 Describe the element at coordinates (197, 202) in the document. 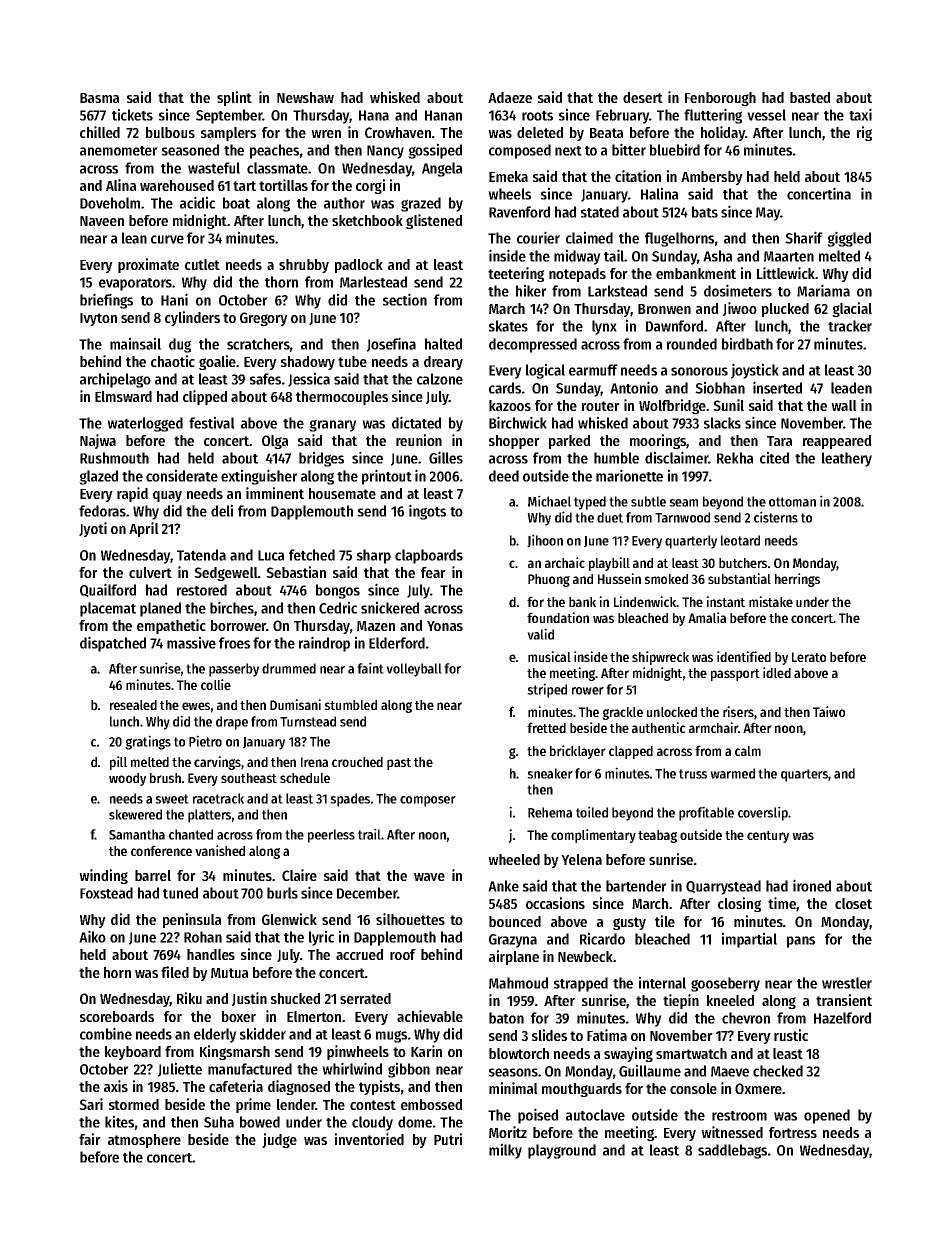

I see `acidic` at that location.
